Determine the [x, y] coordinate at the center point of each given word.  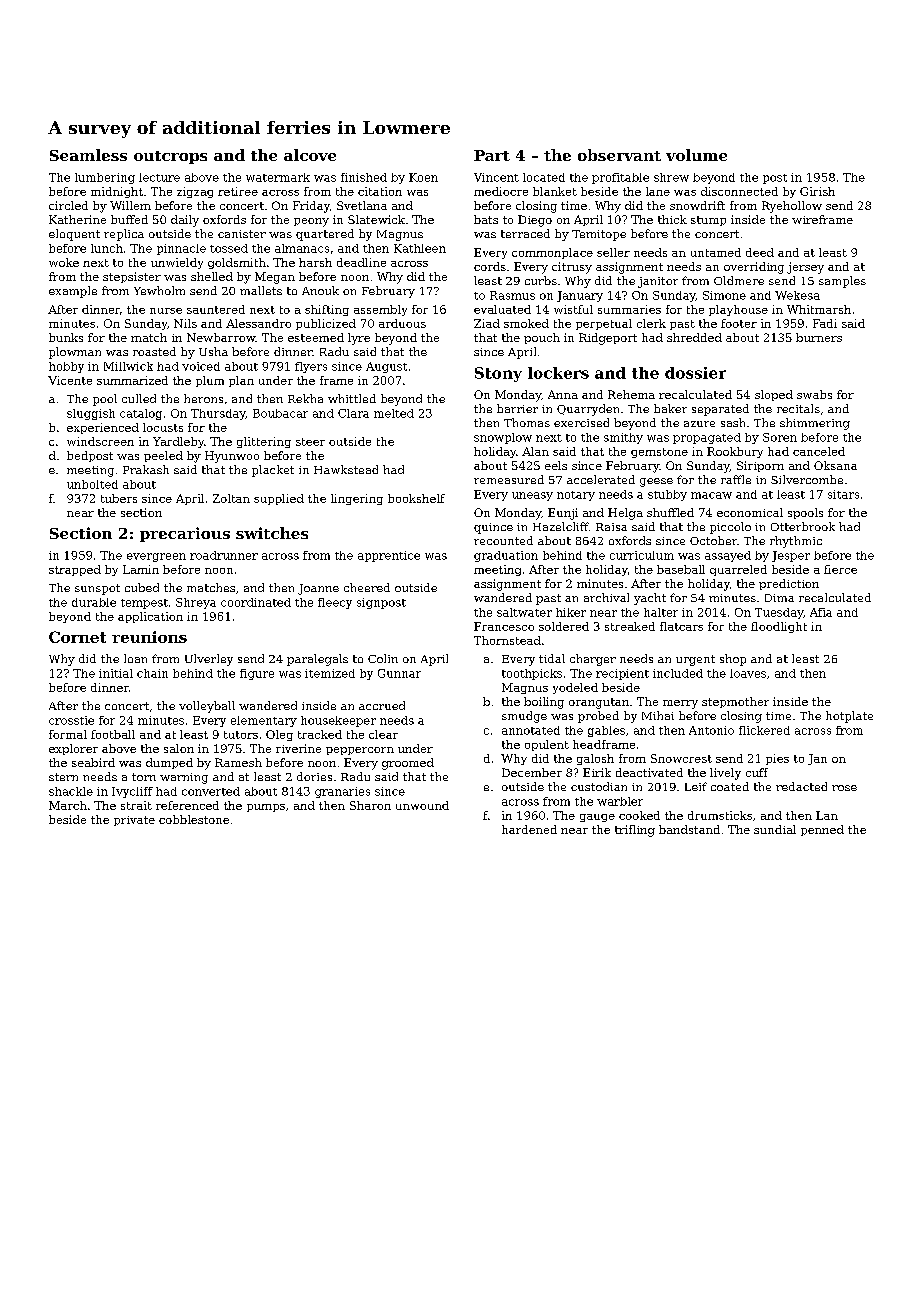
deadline [361, 262]
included [678, 673]
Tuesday [779, 613]
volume [696, 155]
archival [606, 597]
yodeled [575, 688]
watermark [278, 177]
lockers [558, 373]
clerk [651, 323]
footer [739, 323]
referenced [187, 805]
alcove [310, 155]
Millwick [128, 366]
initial [116, 673]
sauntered [216, 309]
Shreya [196, 603]
